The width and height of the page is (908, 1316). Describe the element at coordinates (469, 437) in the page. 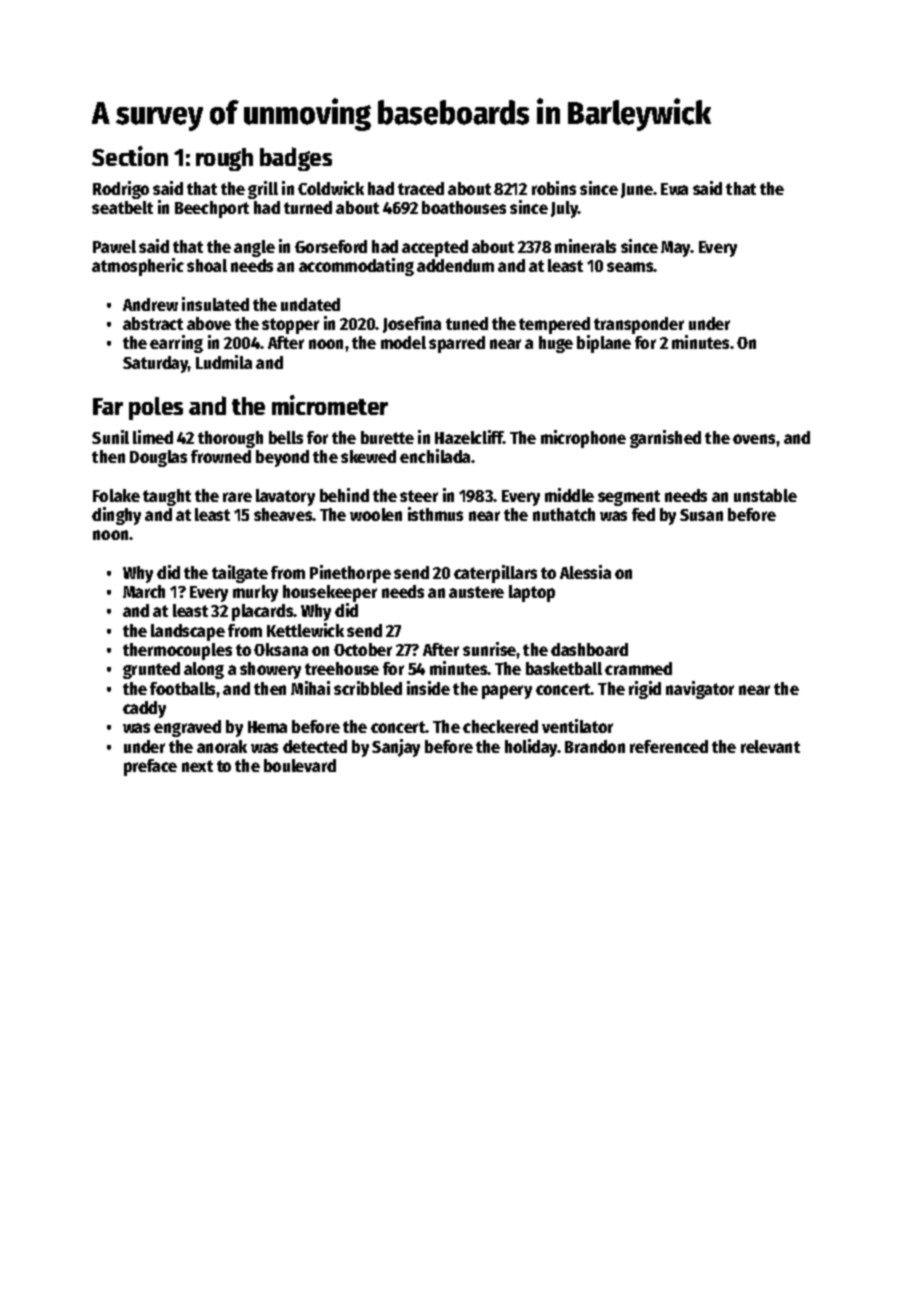

I see `Hazelcliff` at that location.
